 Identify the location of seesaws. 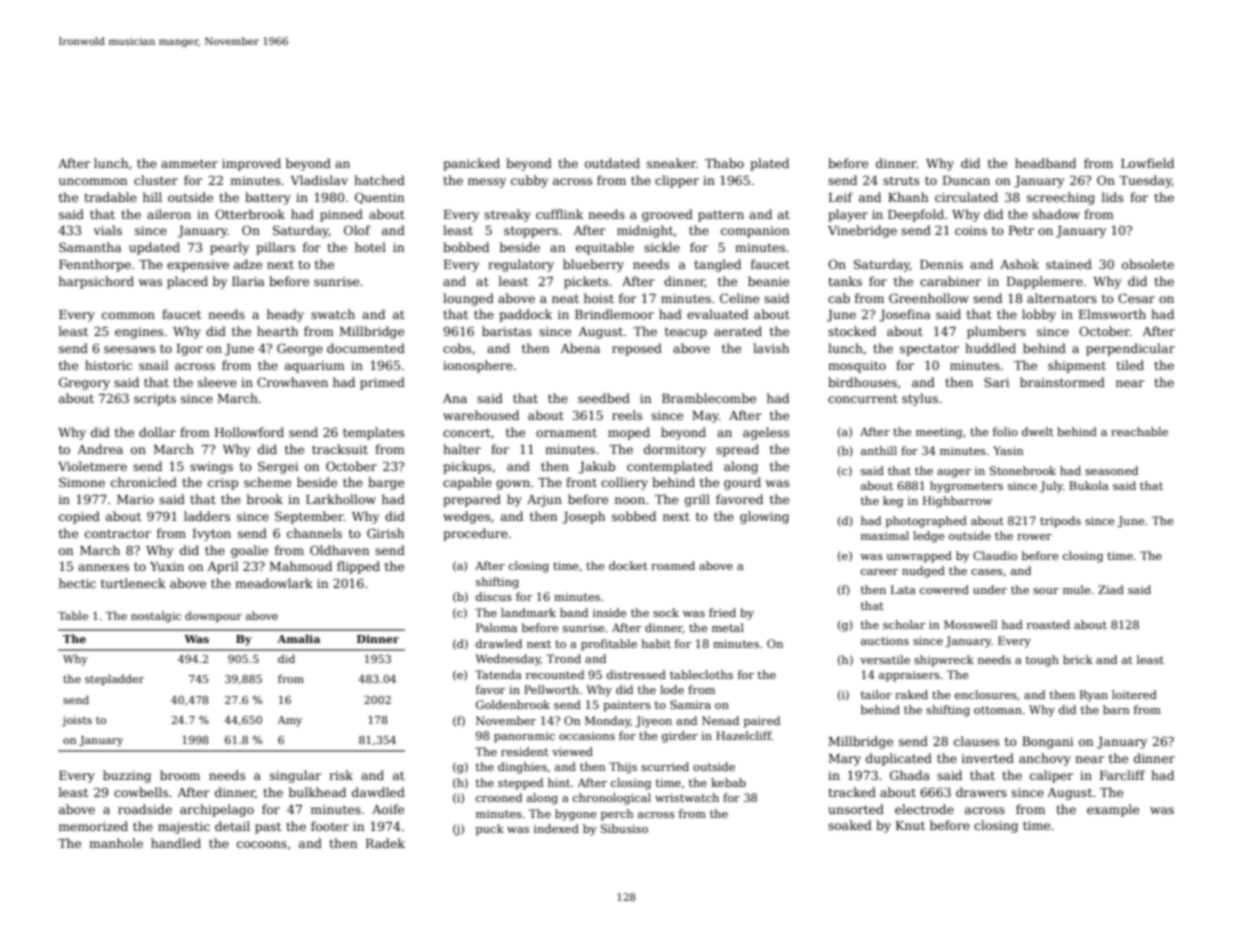
(129, 349).
